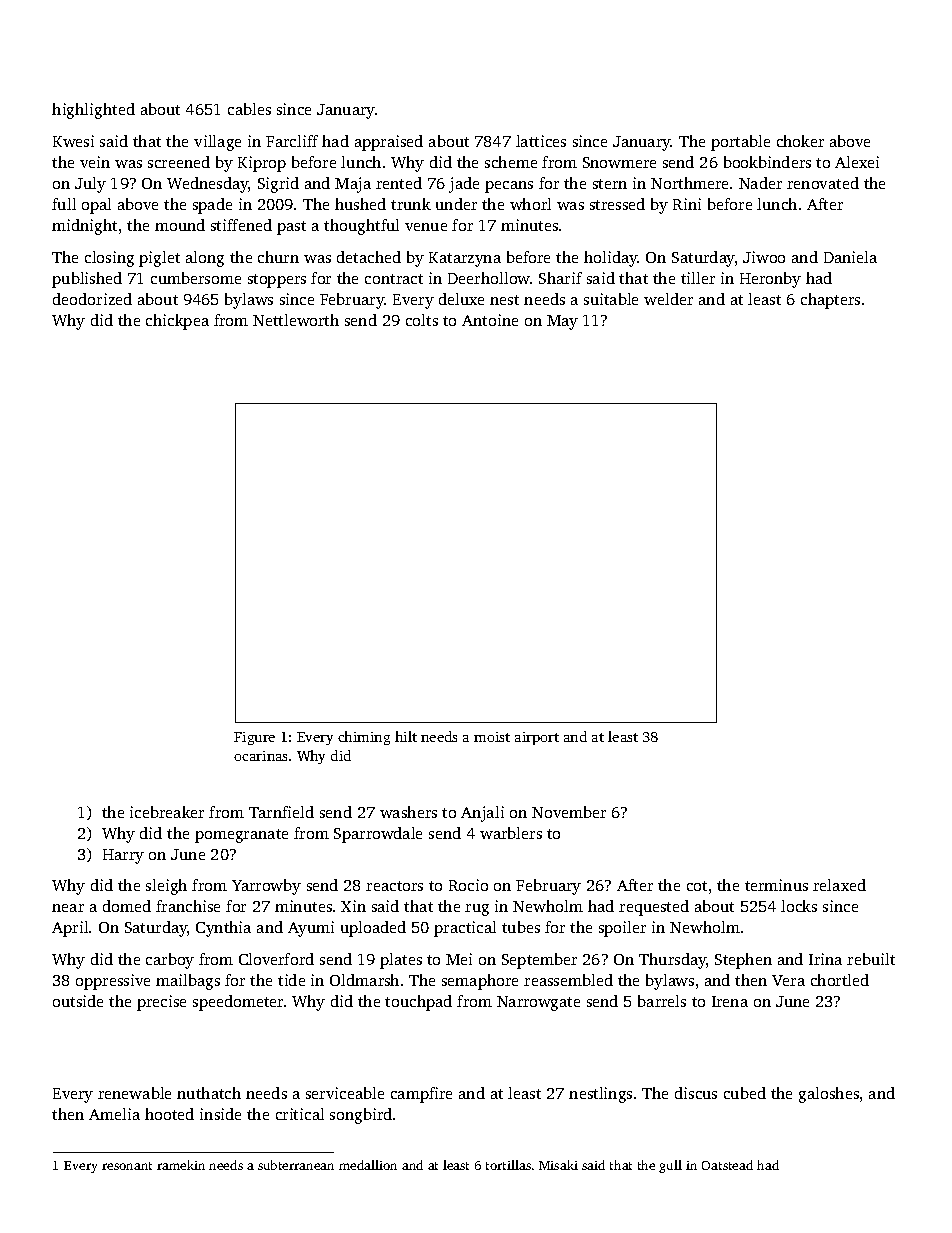 Image resolution: width=952 pixels, height=1233 pixels. What do you see at coordinates (394, 279) in the screenshot?
I see `contract` at bounding box center [394, 279].
